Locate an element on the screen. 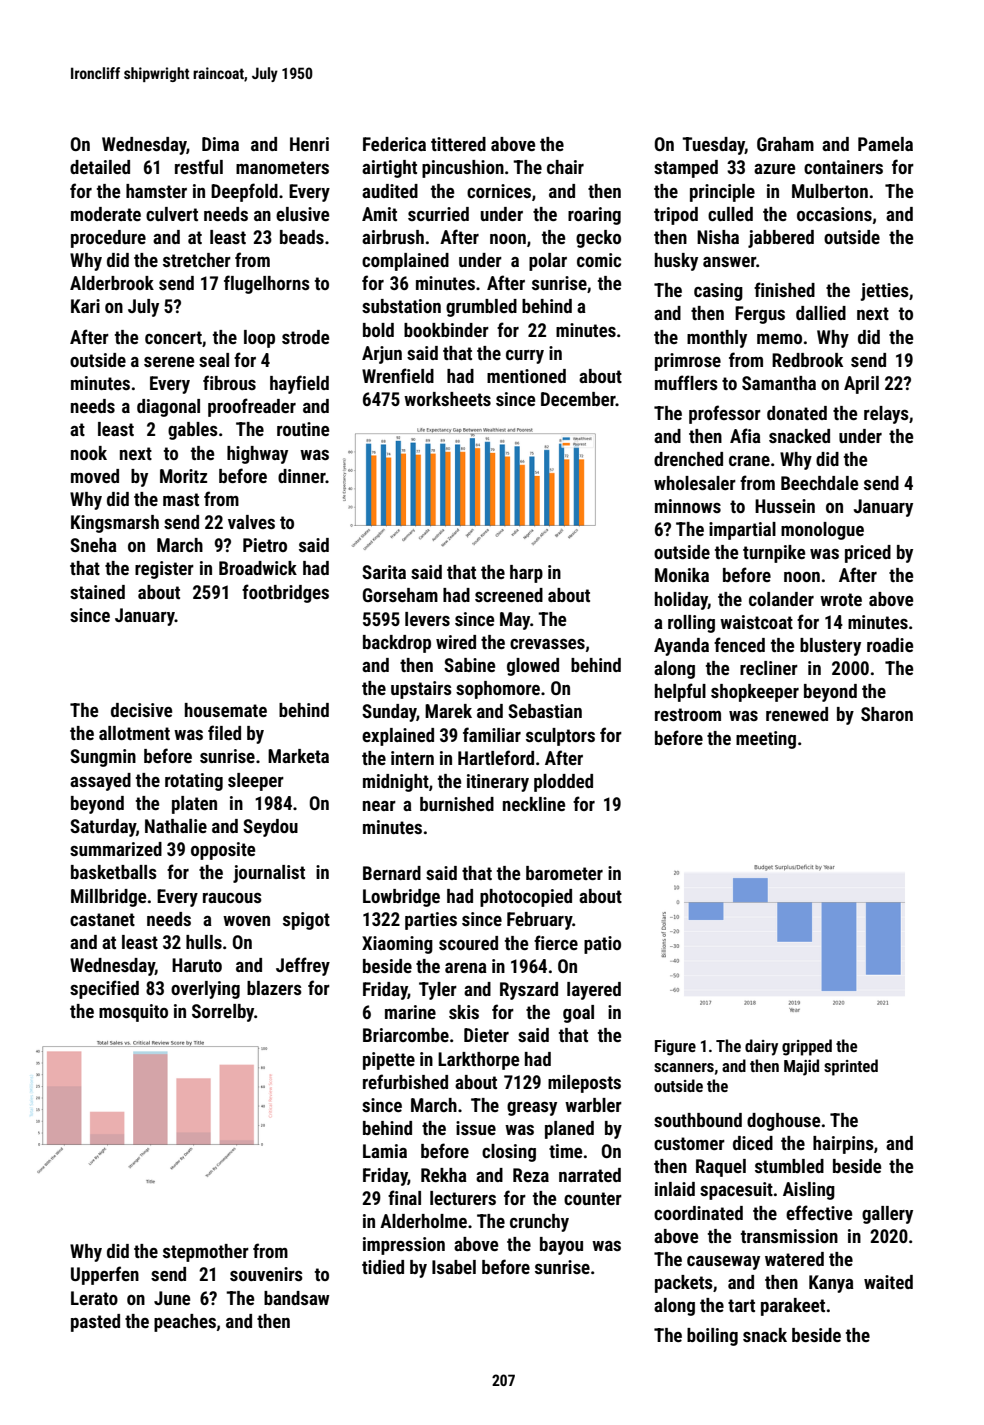 Image resolution: width=984 pixels, height=1425 pixels. Lamia is located at coordinates (385, 1151).
